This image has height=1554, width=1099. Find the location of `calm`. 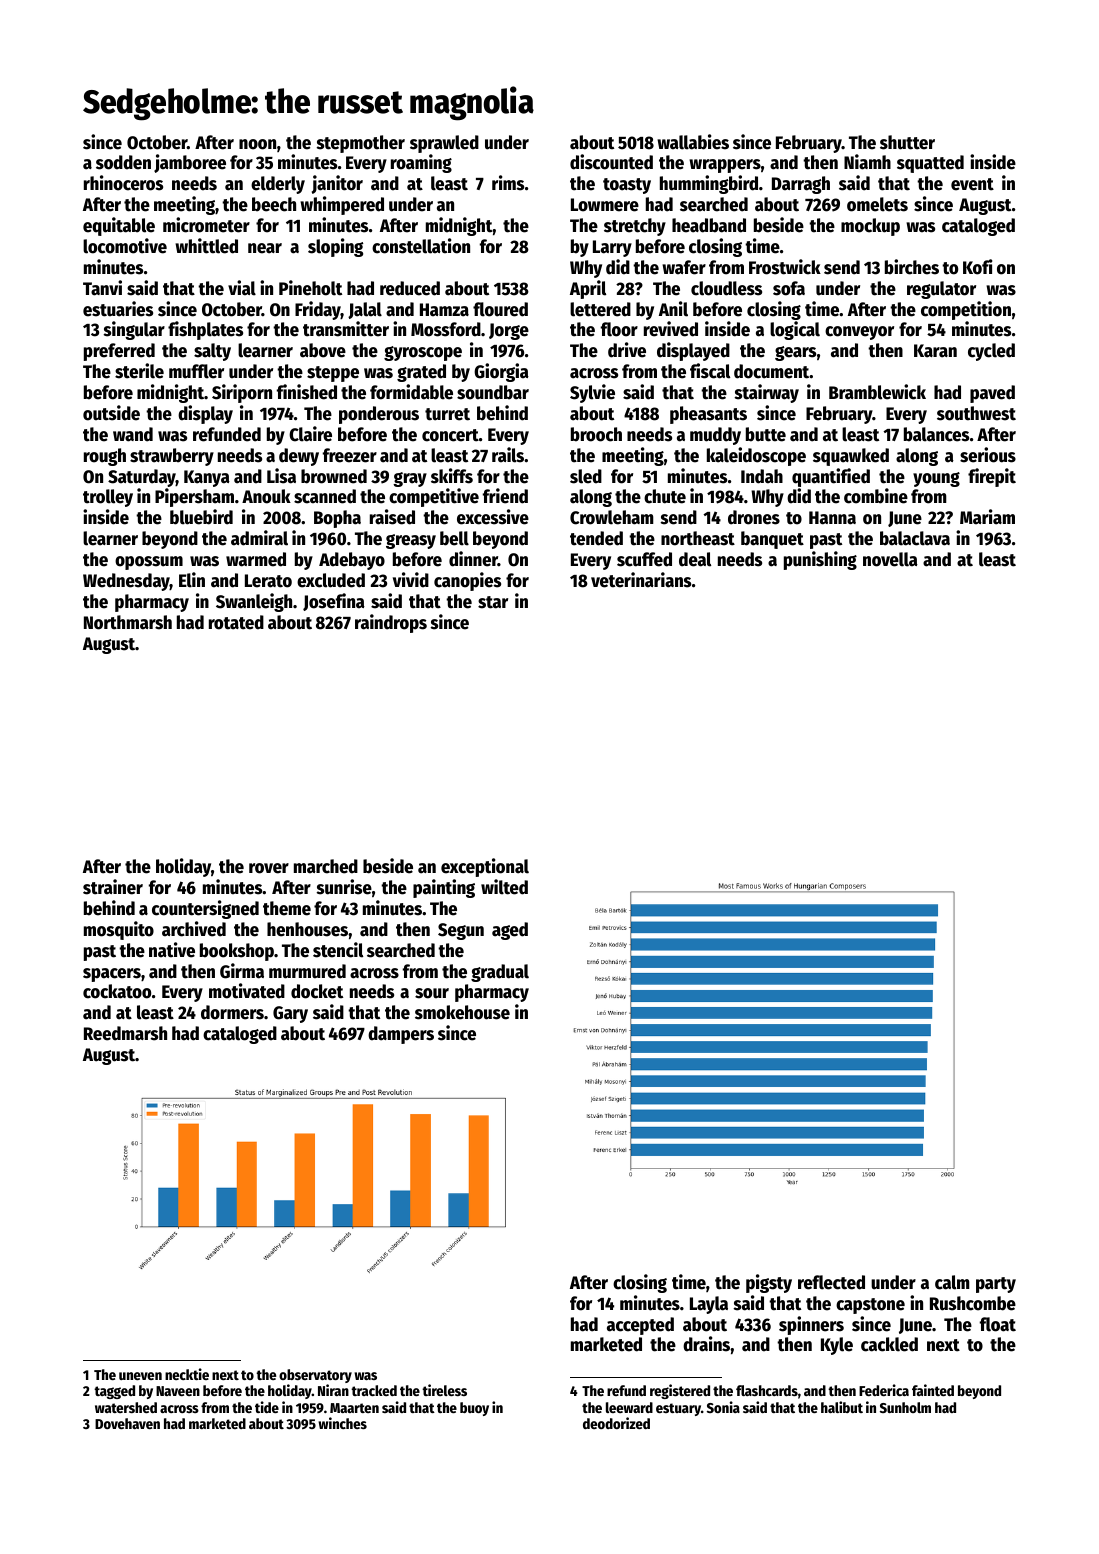

calm is located at coordinates (952, 1282).
